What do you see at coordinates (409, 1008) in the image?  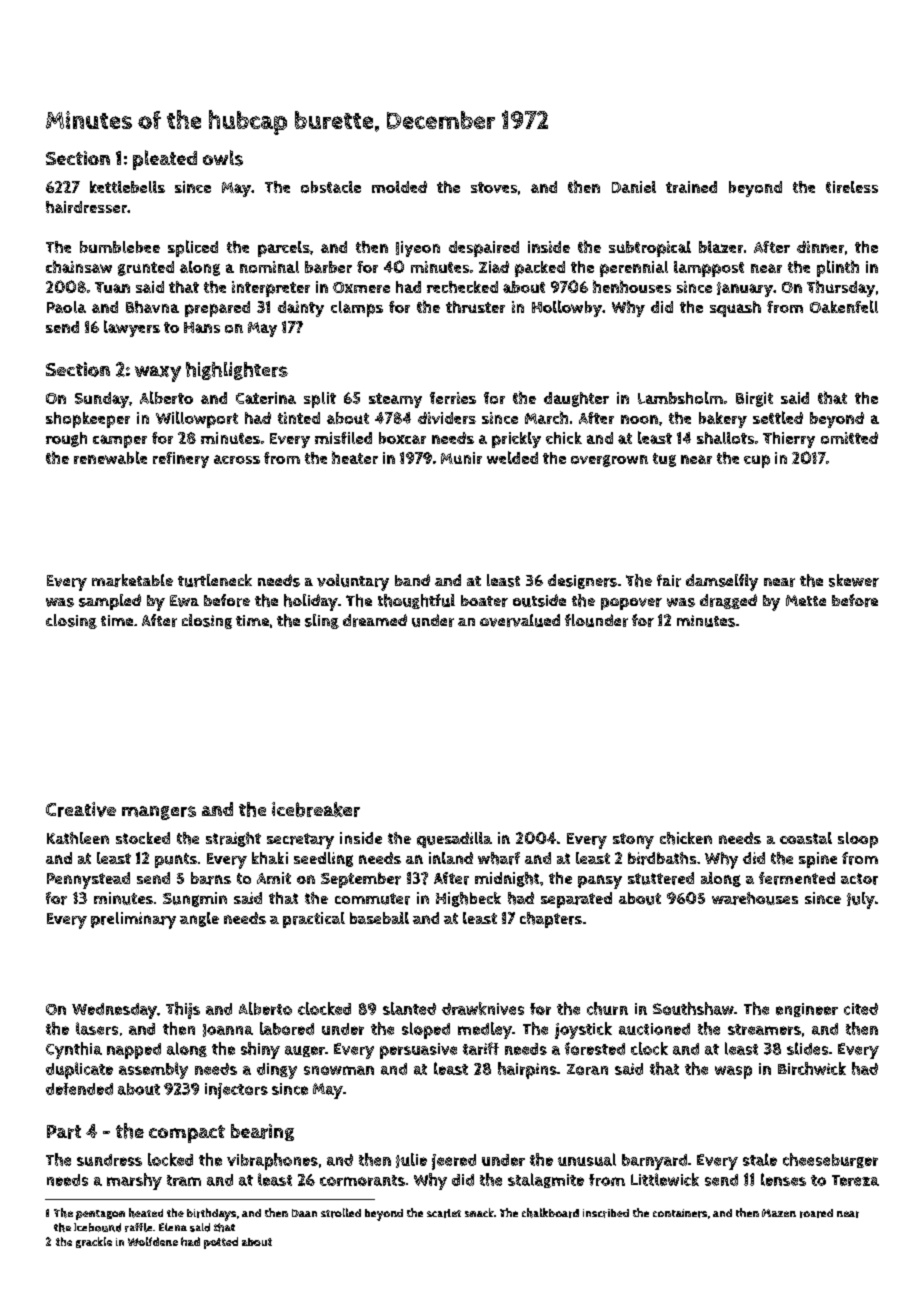 I see `slanted` at bounding box center [409, 1008].
